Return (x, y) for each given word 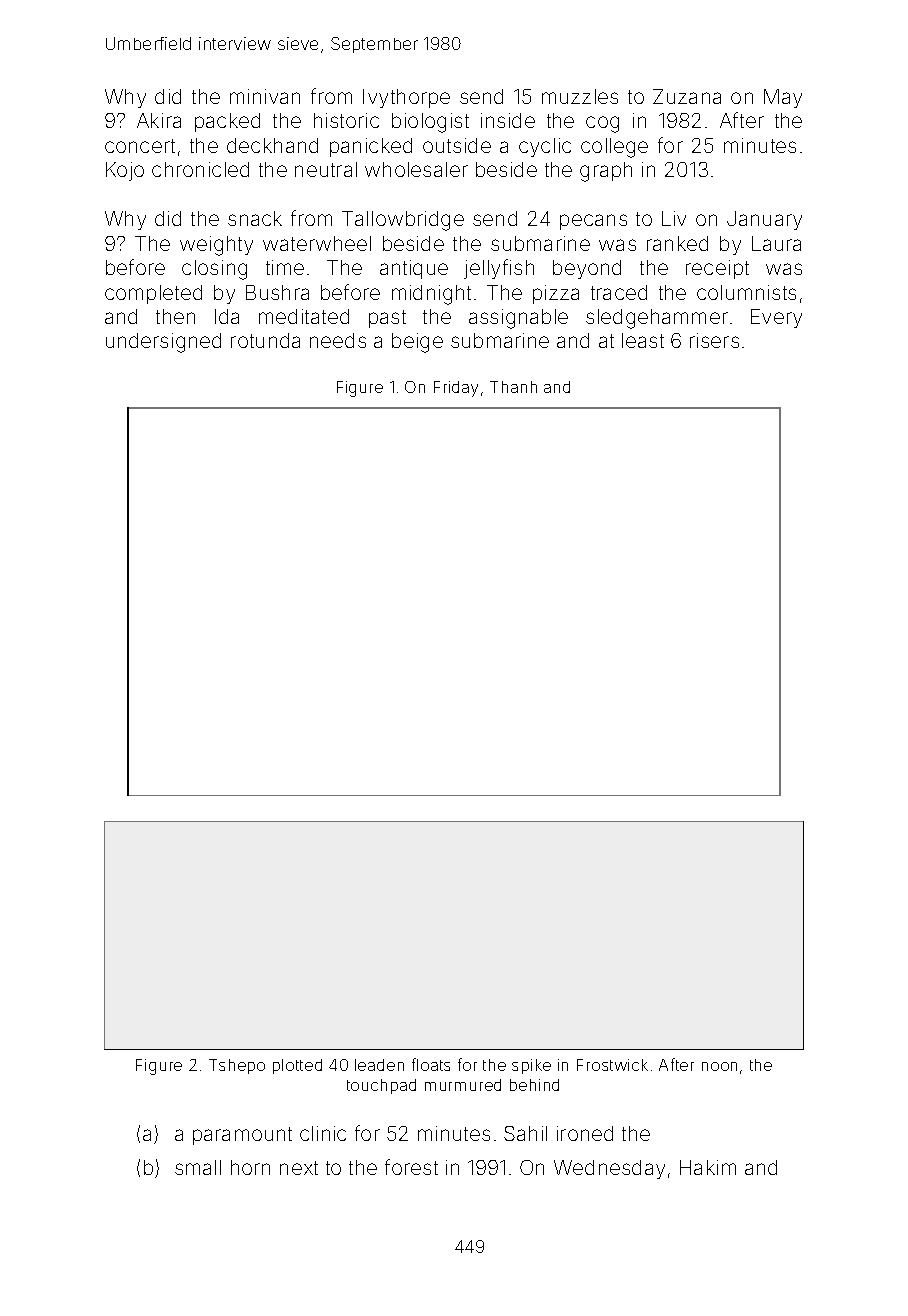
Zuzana (687, 96)
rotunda (265, 340)
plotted (297, 1066)
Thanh (513, 387)
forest (411, 1167)
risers (714, 340)
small (198, 1167)
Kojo (125, 171)
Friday (456, 389)
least (643, 340)
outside (457, 145)
